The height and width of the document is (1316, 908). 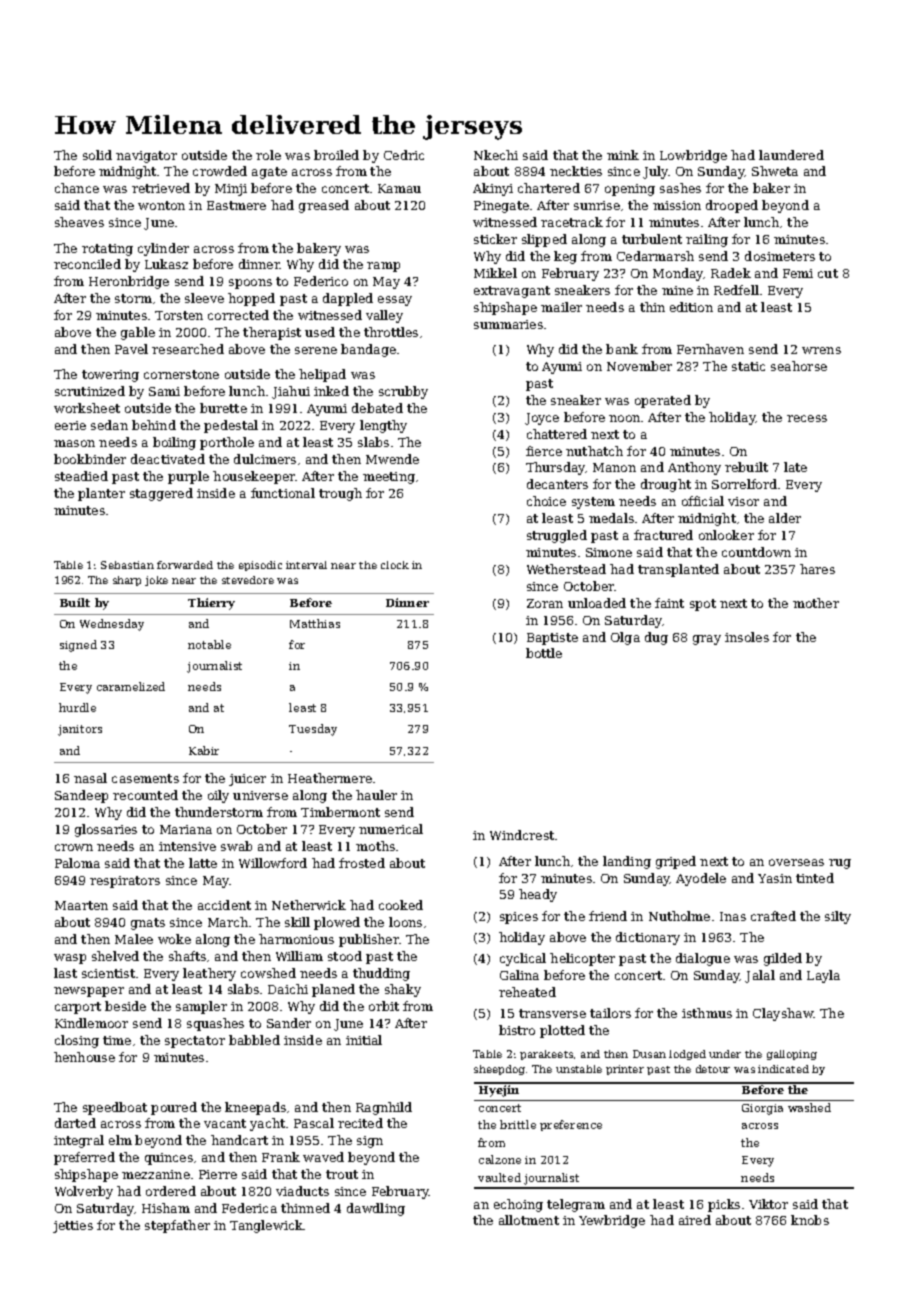 I want to click on Redfell, so click(x=736, y=290).
